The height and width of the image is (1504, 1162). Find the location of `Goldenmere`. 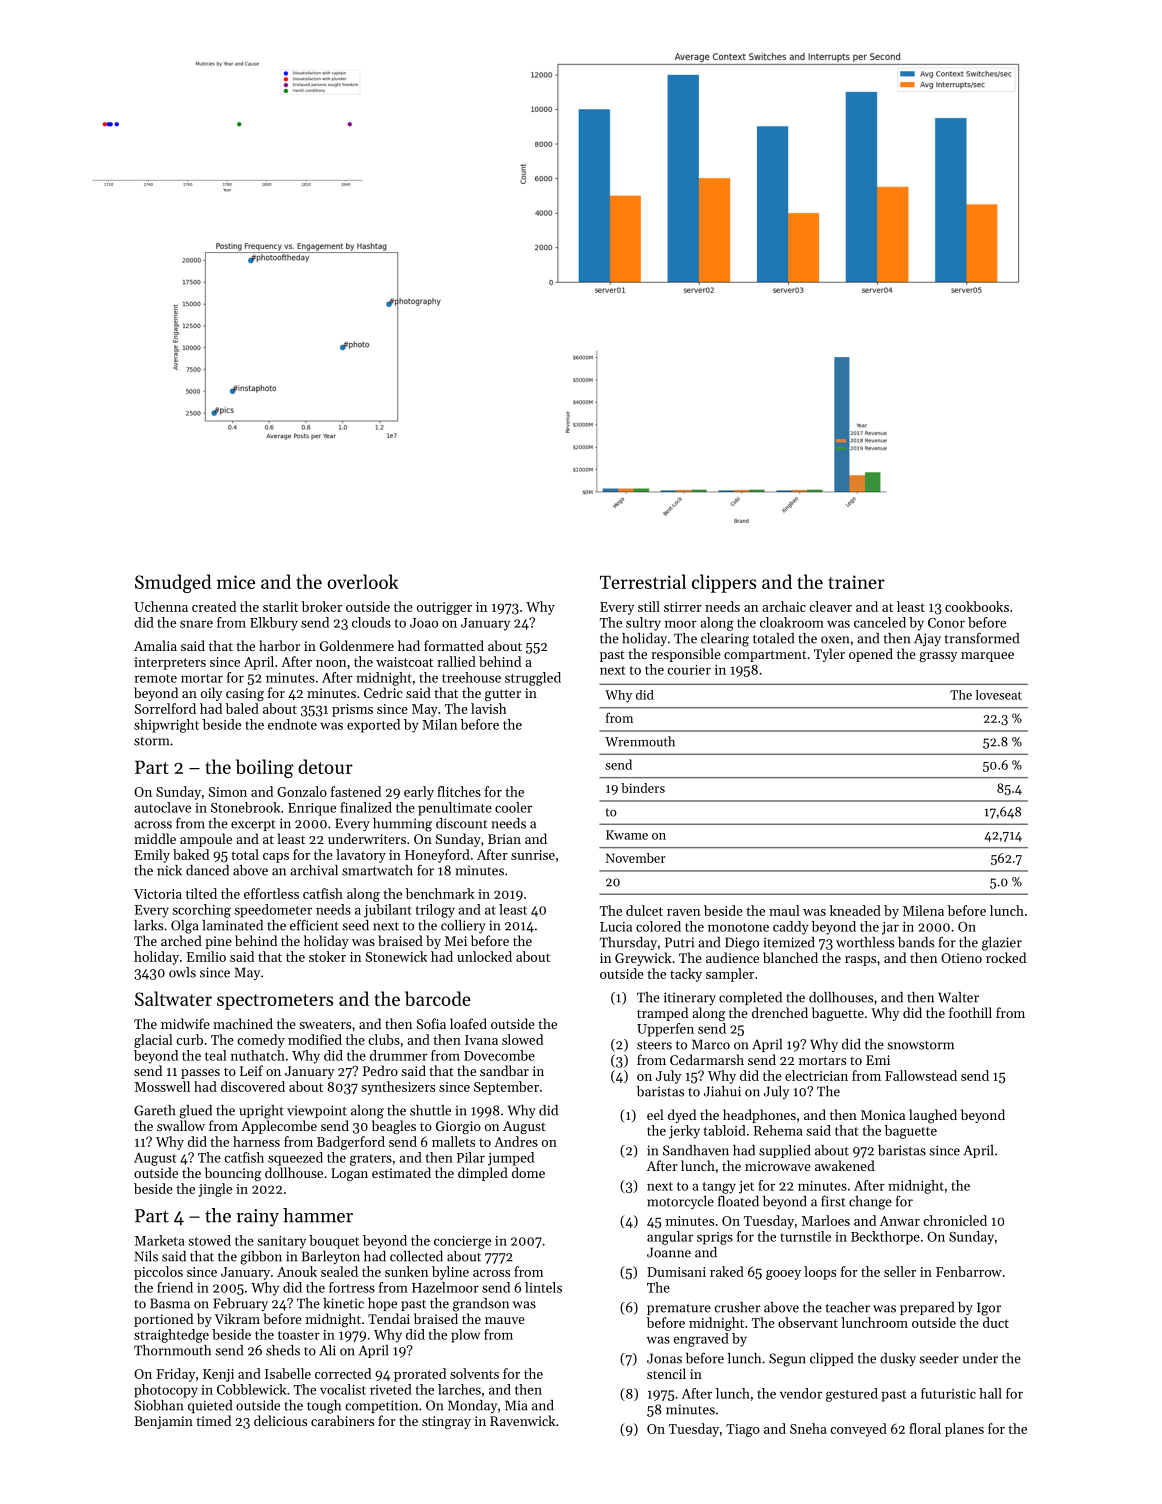

Goldenmere is located at coordinates (357, 645).
